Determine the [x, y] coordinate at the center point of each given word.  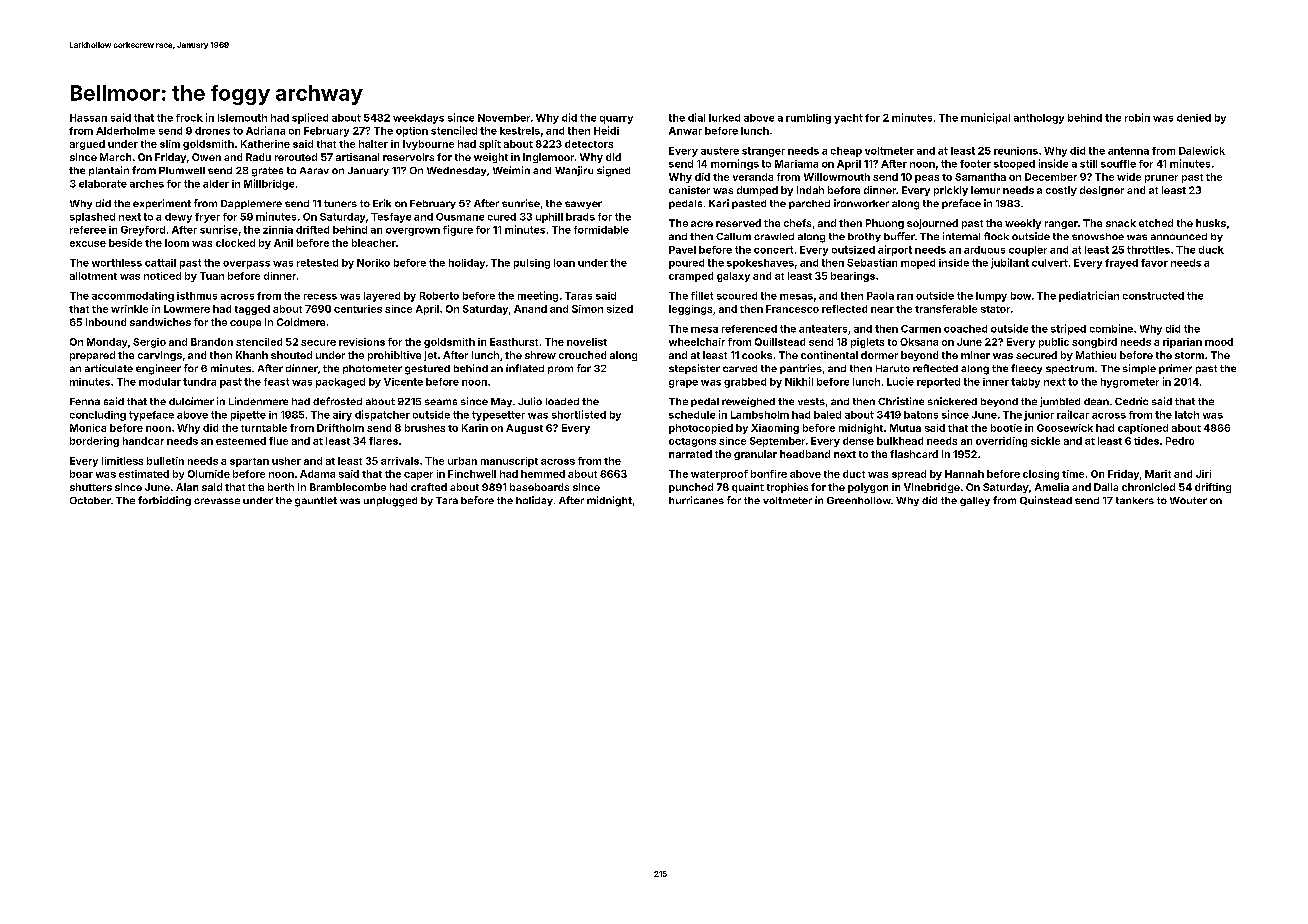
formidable [601, 230]
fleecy [1026, 369]
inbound [106, 322]
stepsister [694, 369]
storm [1189, 355]
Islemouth [242, 118]
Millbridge [269, 184]
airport [895, 250]
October [90, 500]
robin [1137, 117]
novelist [587, 342]
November [504, 118]
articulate [109, 368]
